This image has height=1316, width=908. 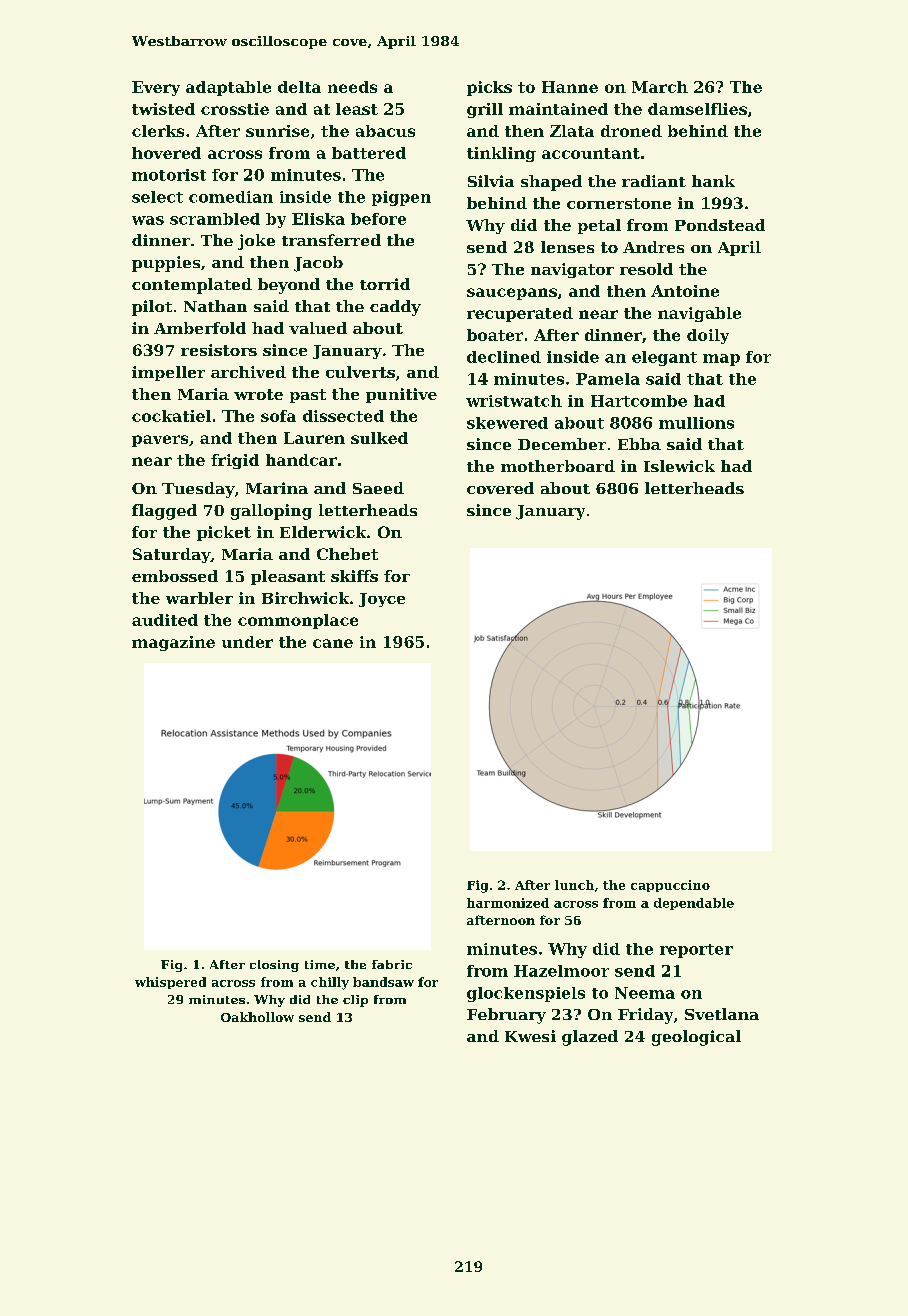 I want to click on Svetlana, so click(x=722, y=1014).
